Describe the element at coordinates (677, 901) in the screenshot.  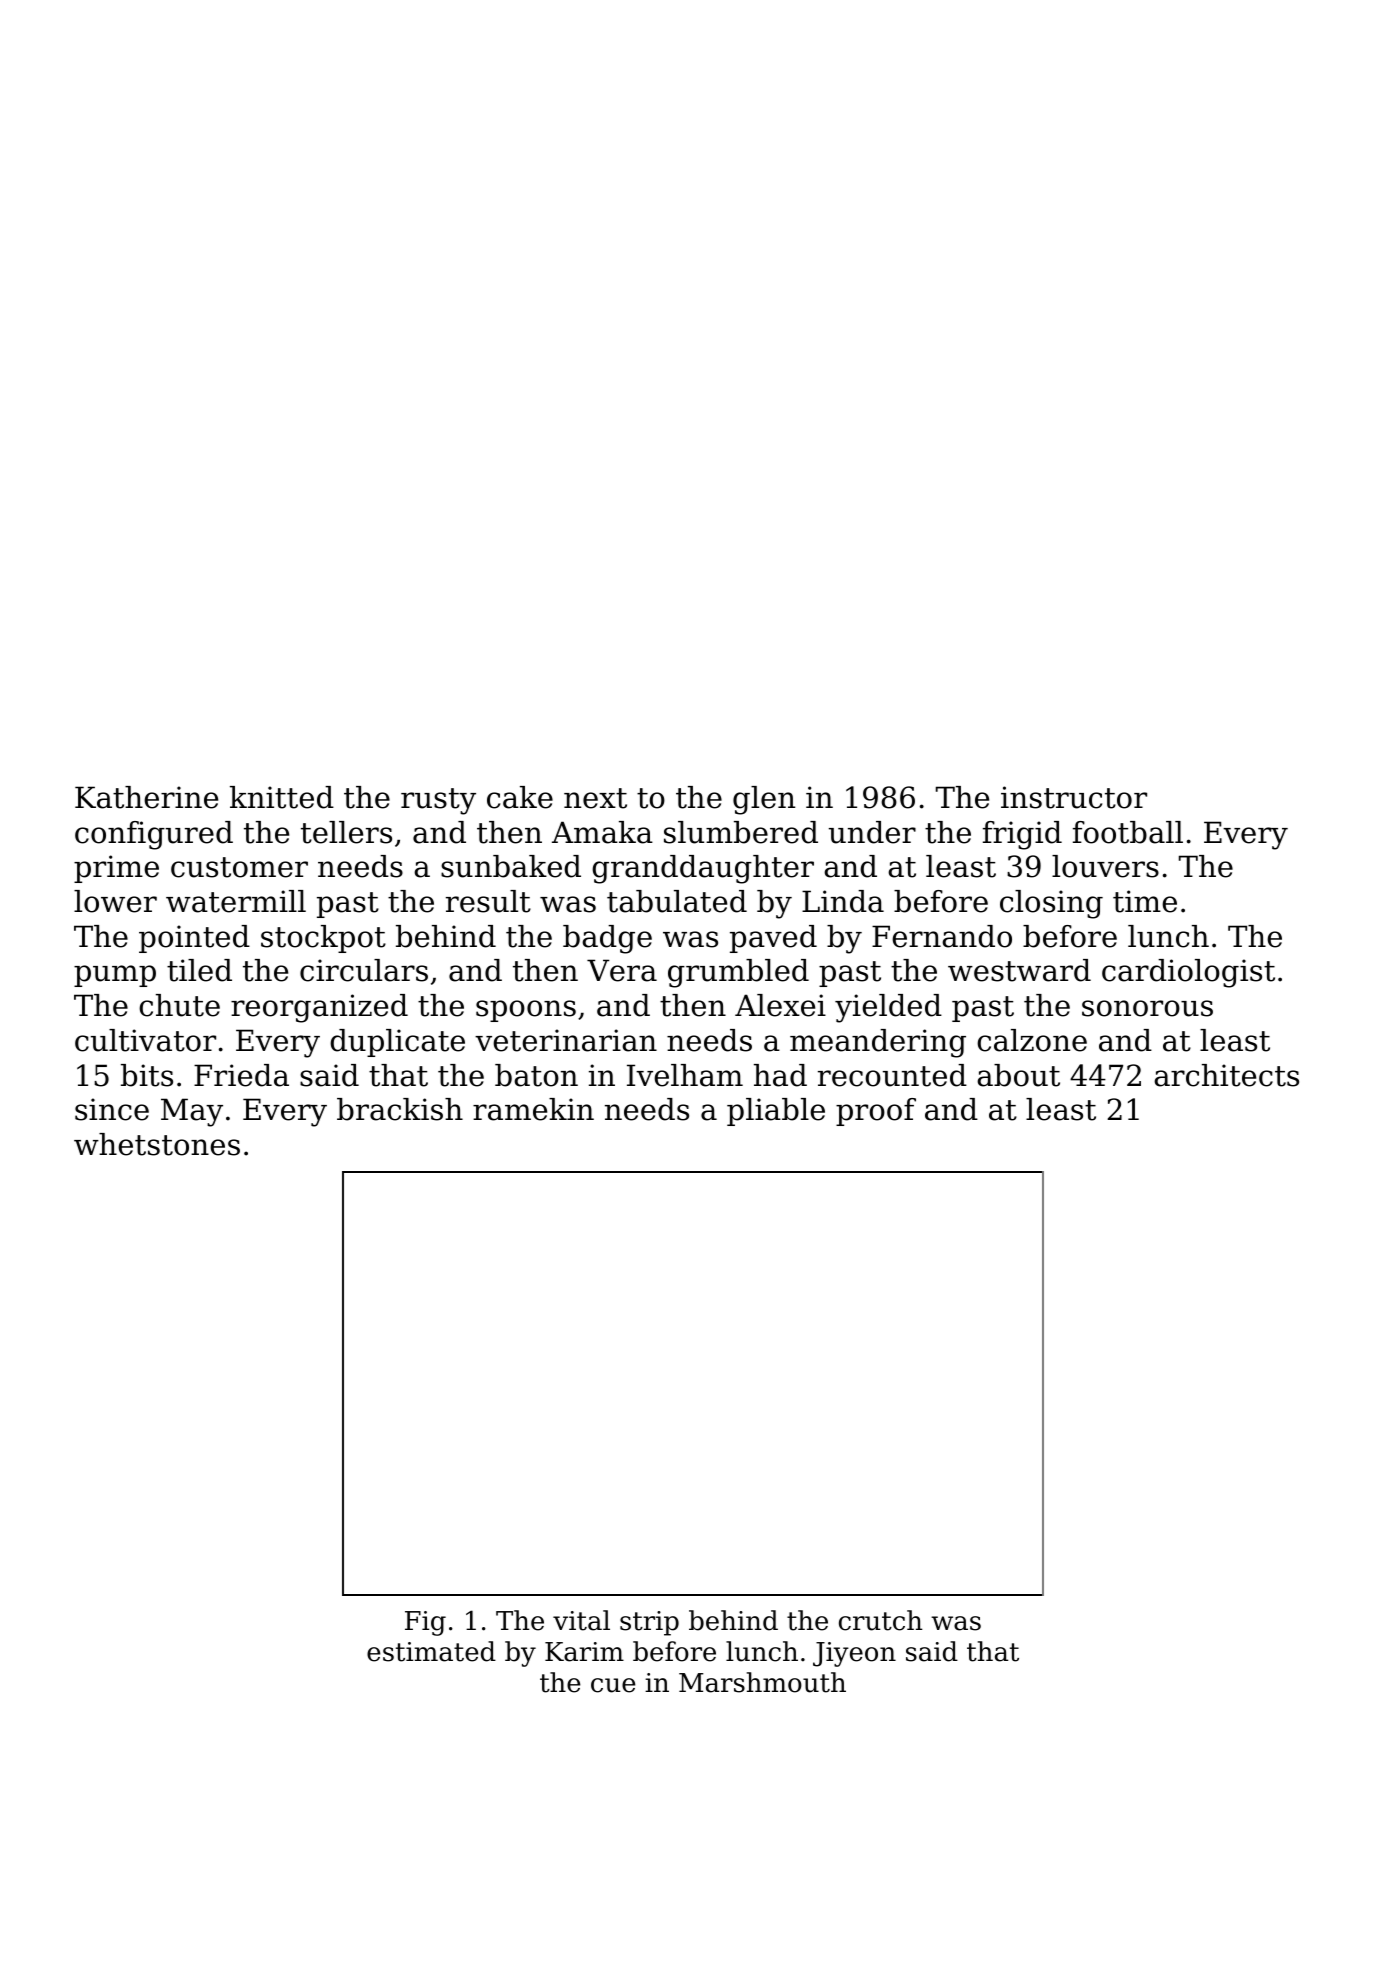
I see `tabulated` at that location.
